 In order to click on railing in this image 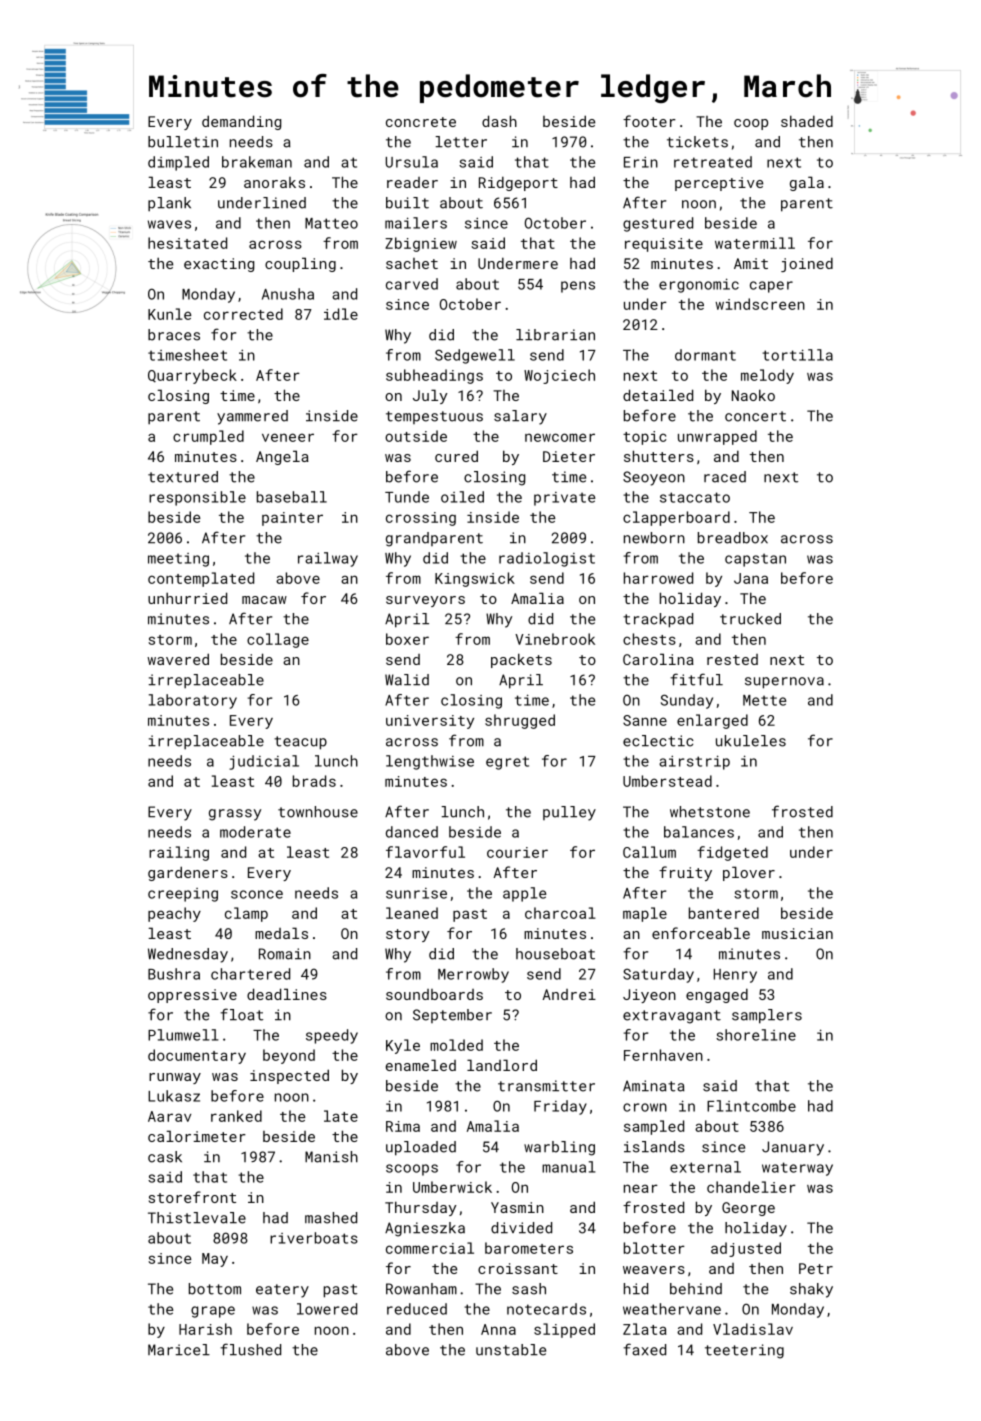, I will do `click(179, 853)`.
